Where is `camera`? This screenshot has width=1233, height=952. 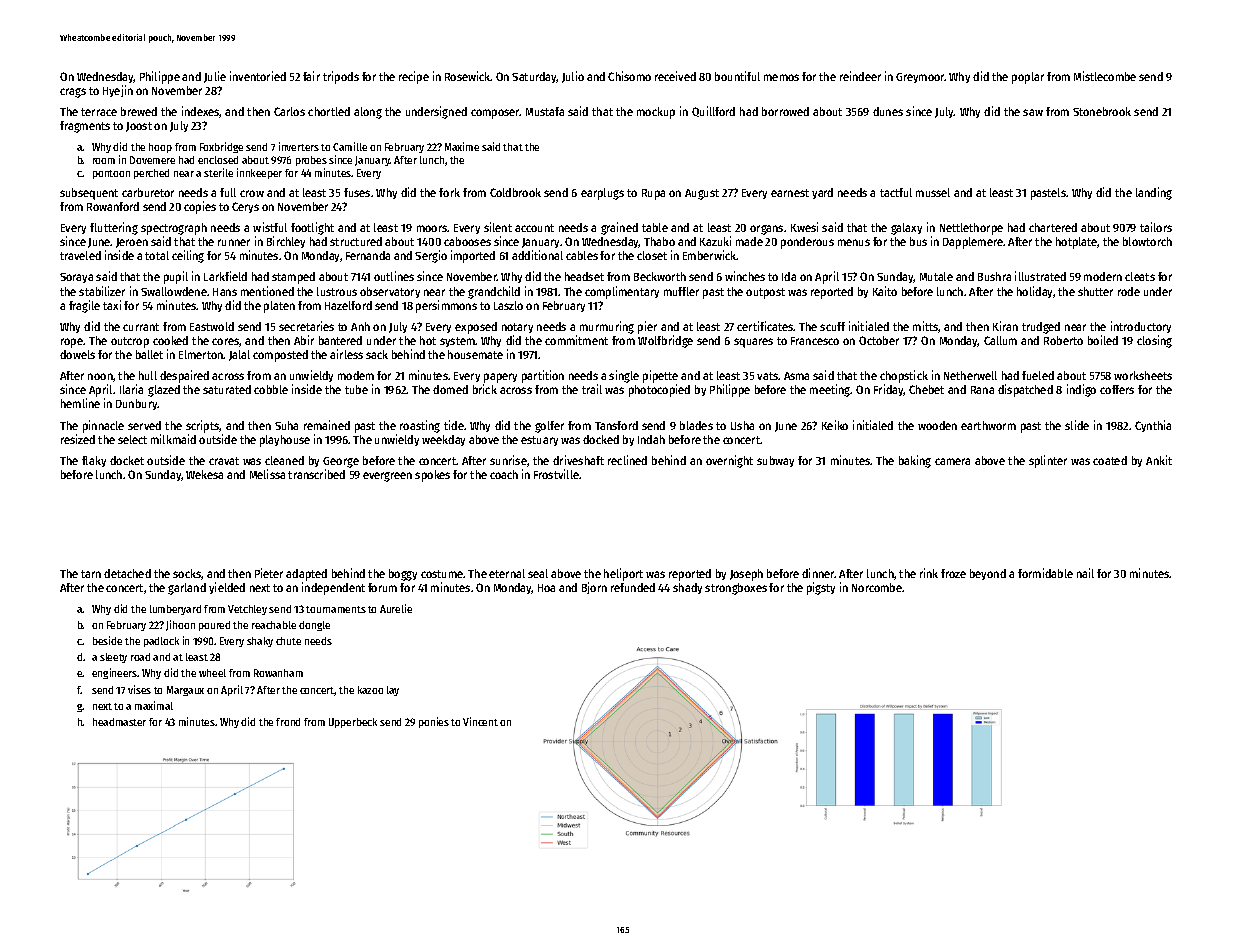
camera is located at coordinates (952, 461).
